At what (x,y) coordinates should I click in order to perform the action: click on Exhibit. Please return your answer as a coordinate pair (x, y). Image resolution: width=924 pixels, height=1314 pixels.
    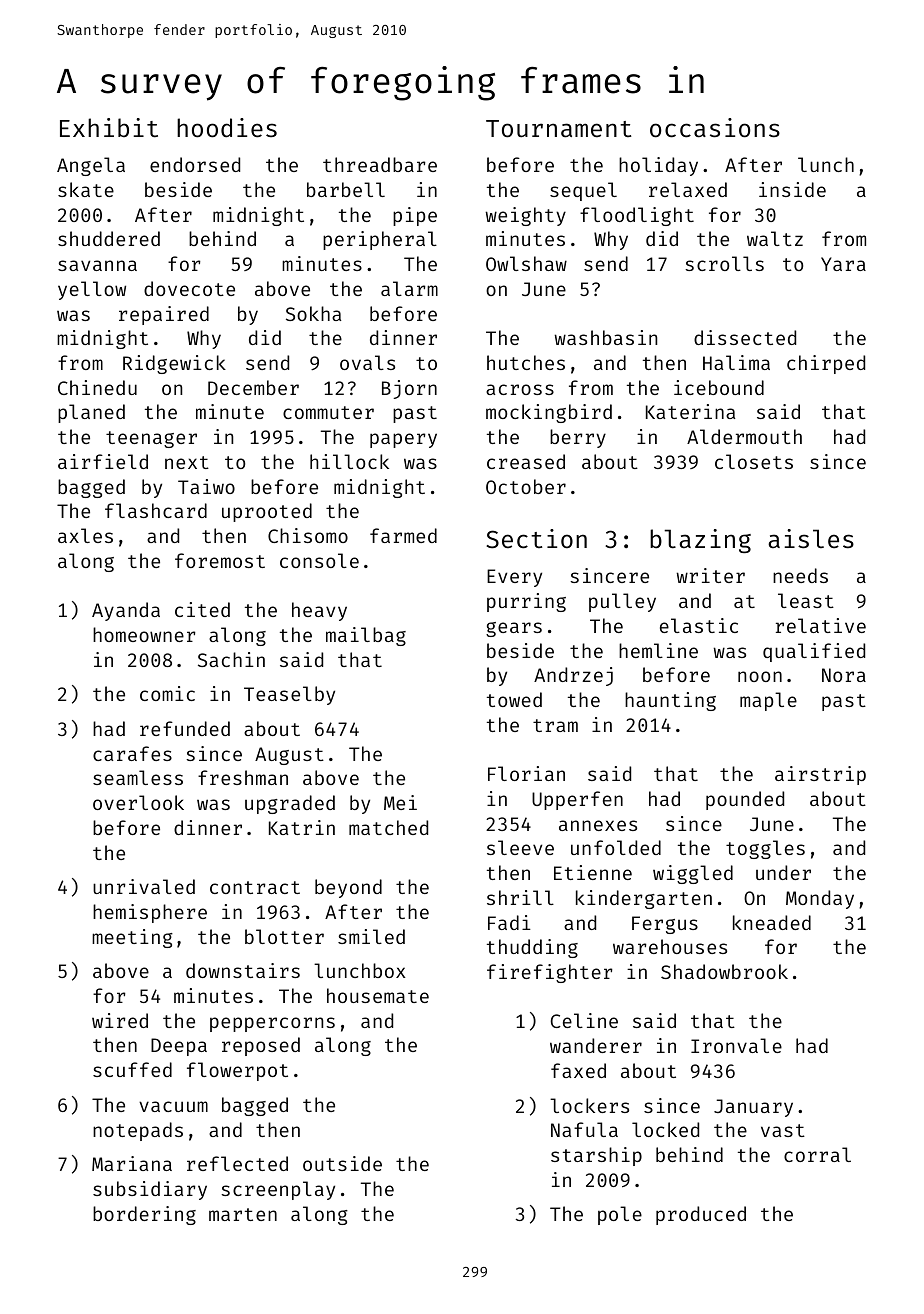
    Looking at the image, I should click on (109, 128).
